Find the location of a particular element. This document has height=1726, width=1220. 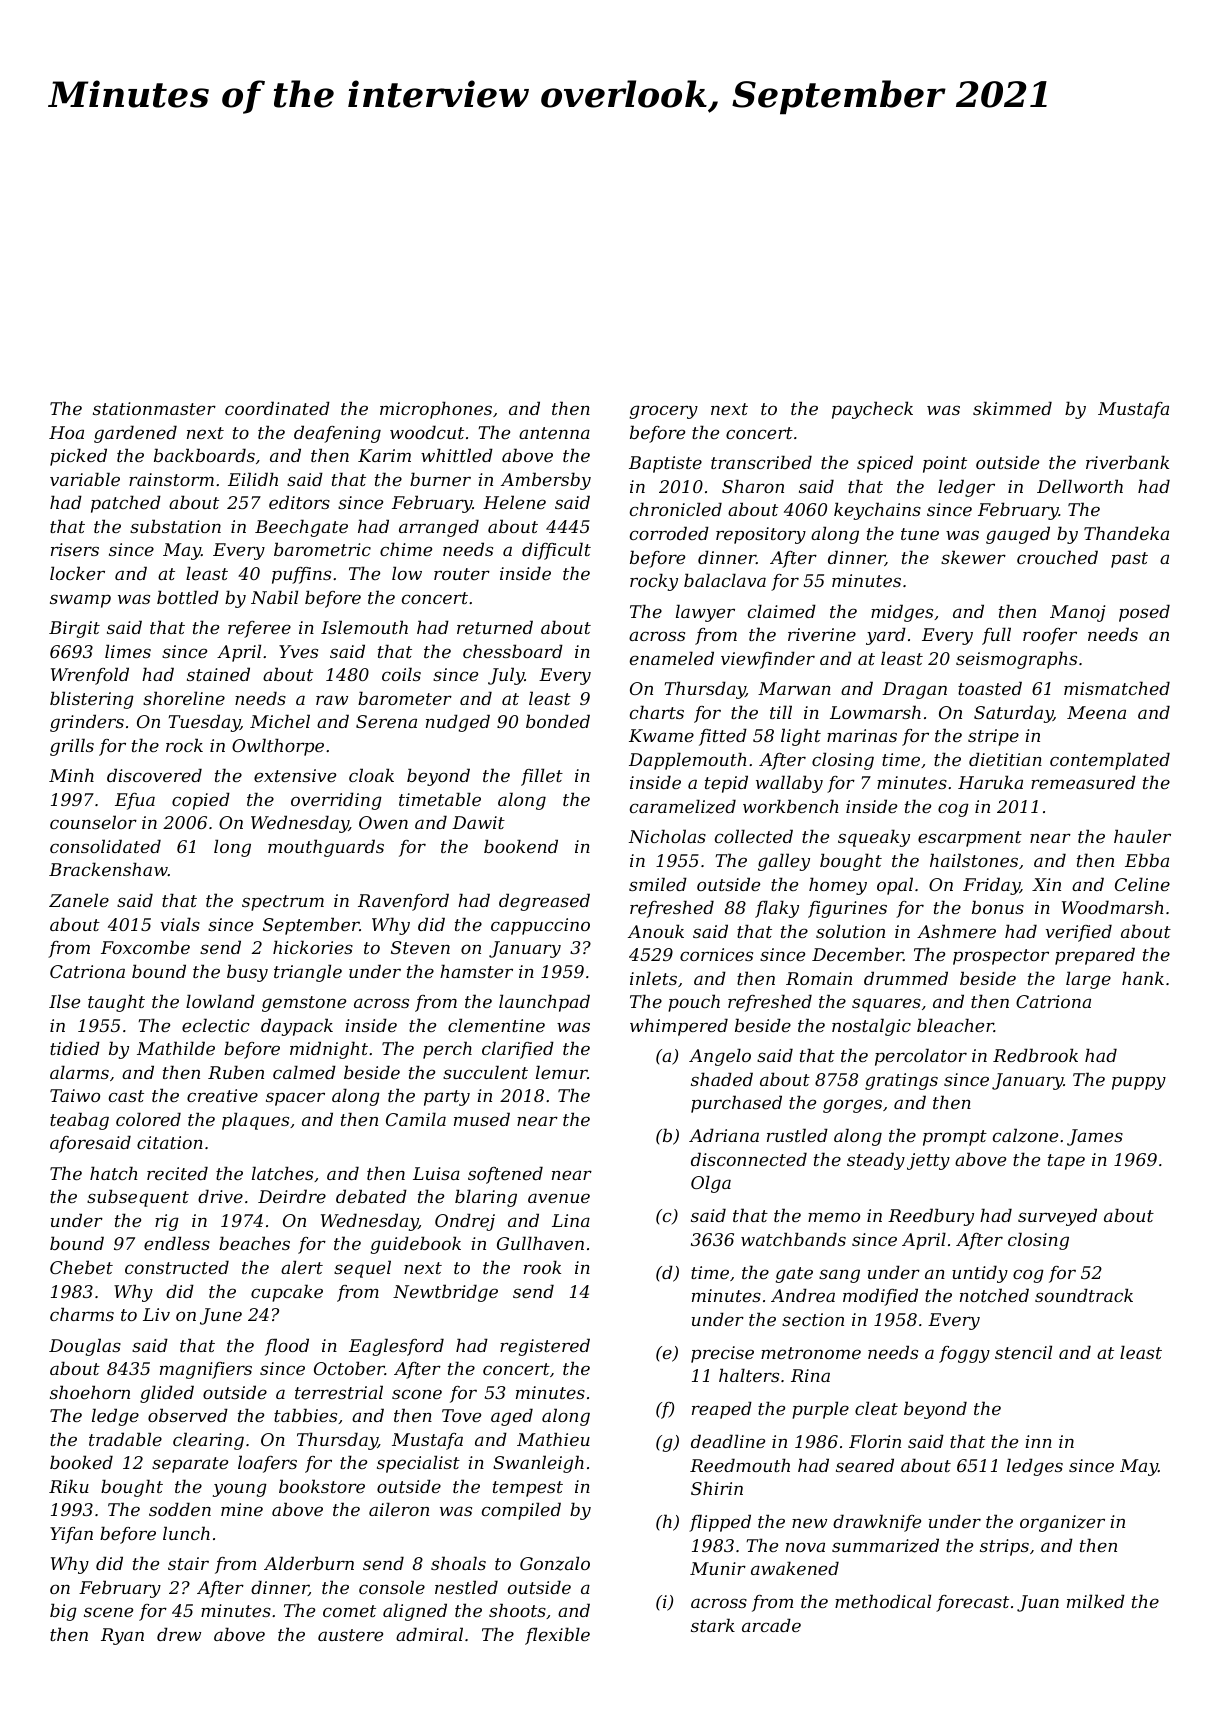

Brackenshaw is located at coordinates (108, 869).
